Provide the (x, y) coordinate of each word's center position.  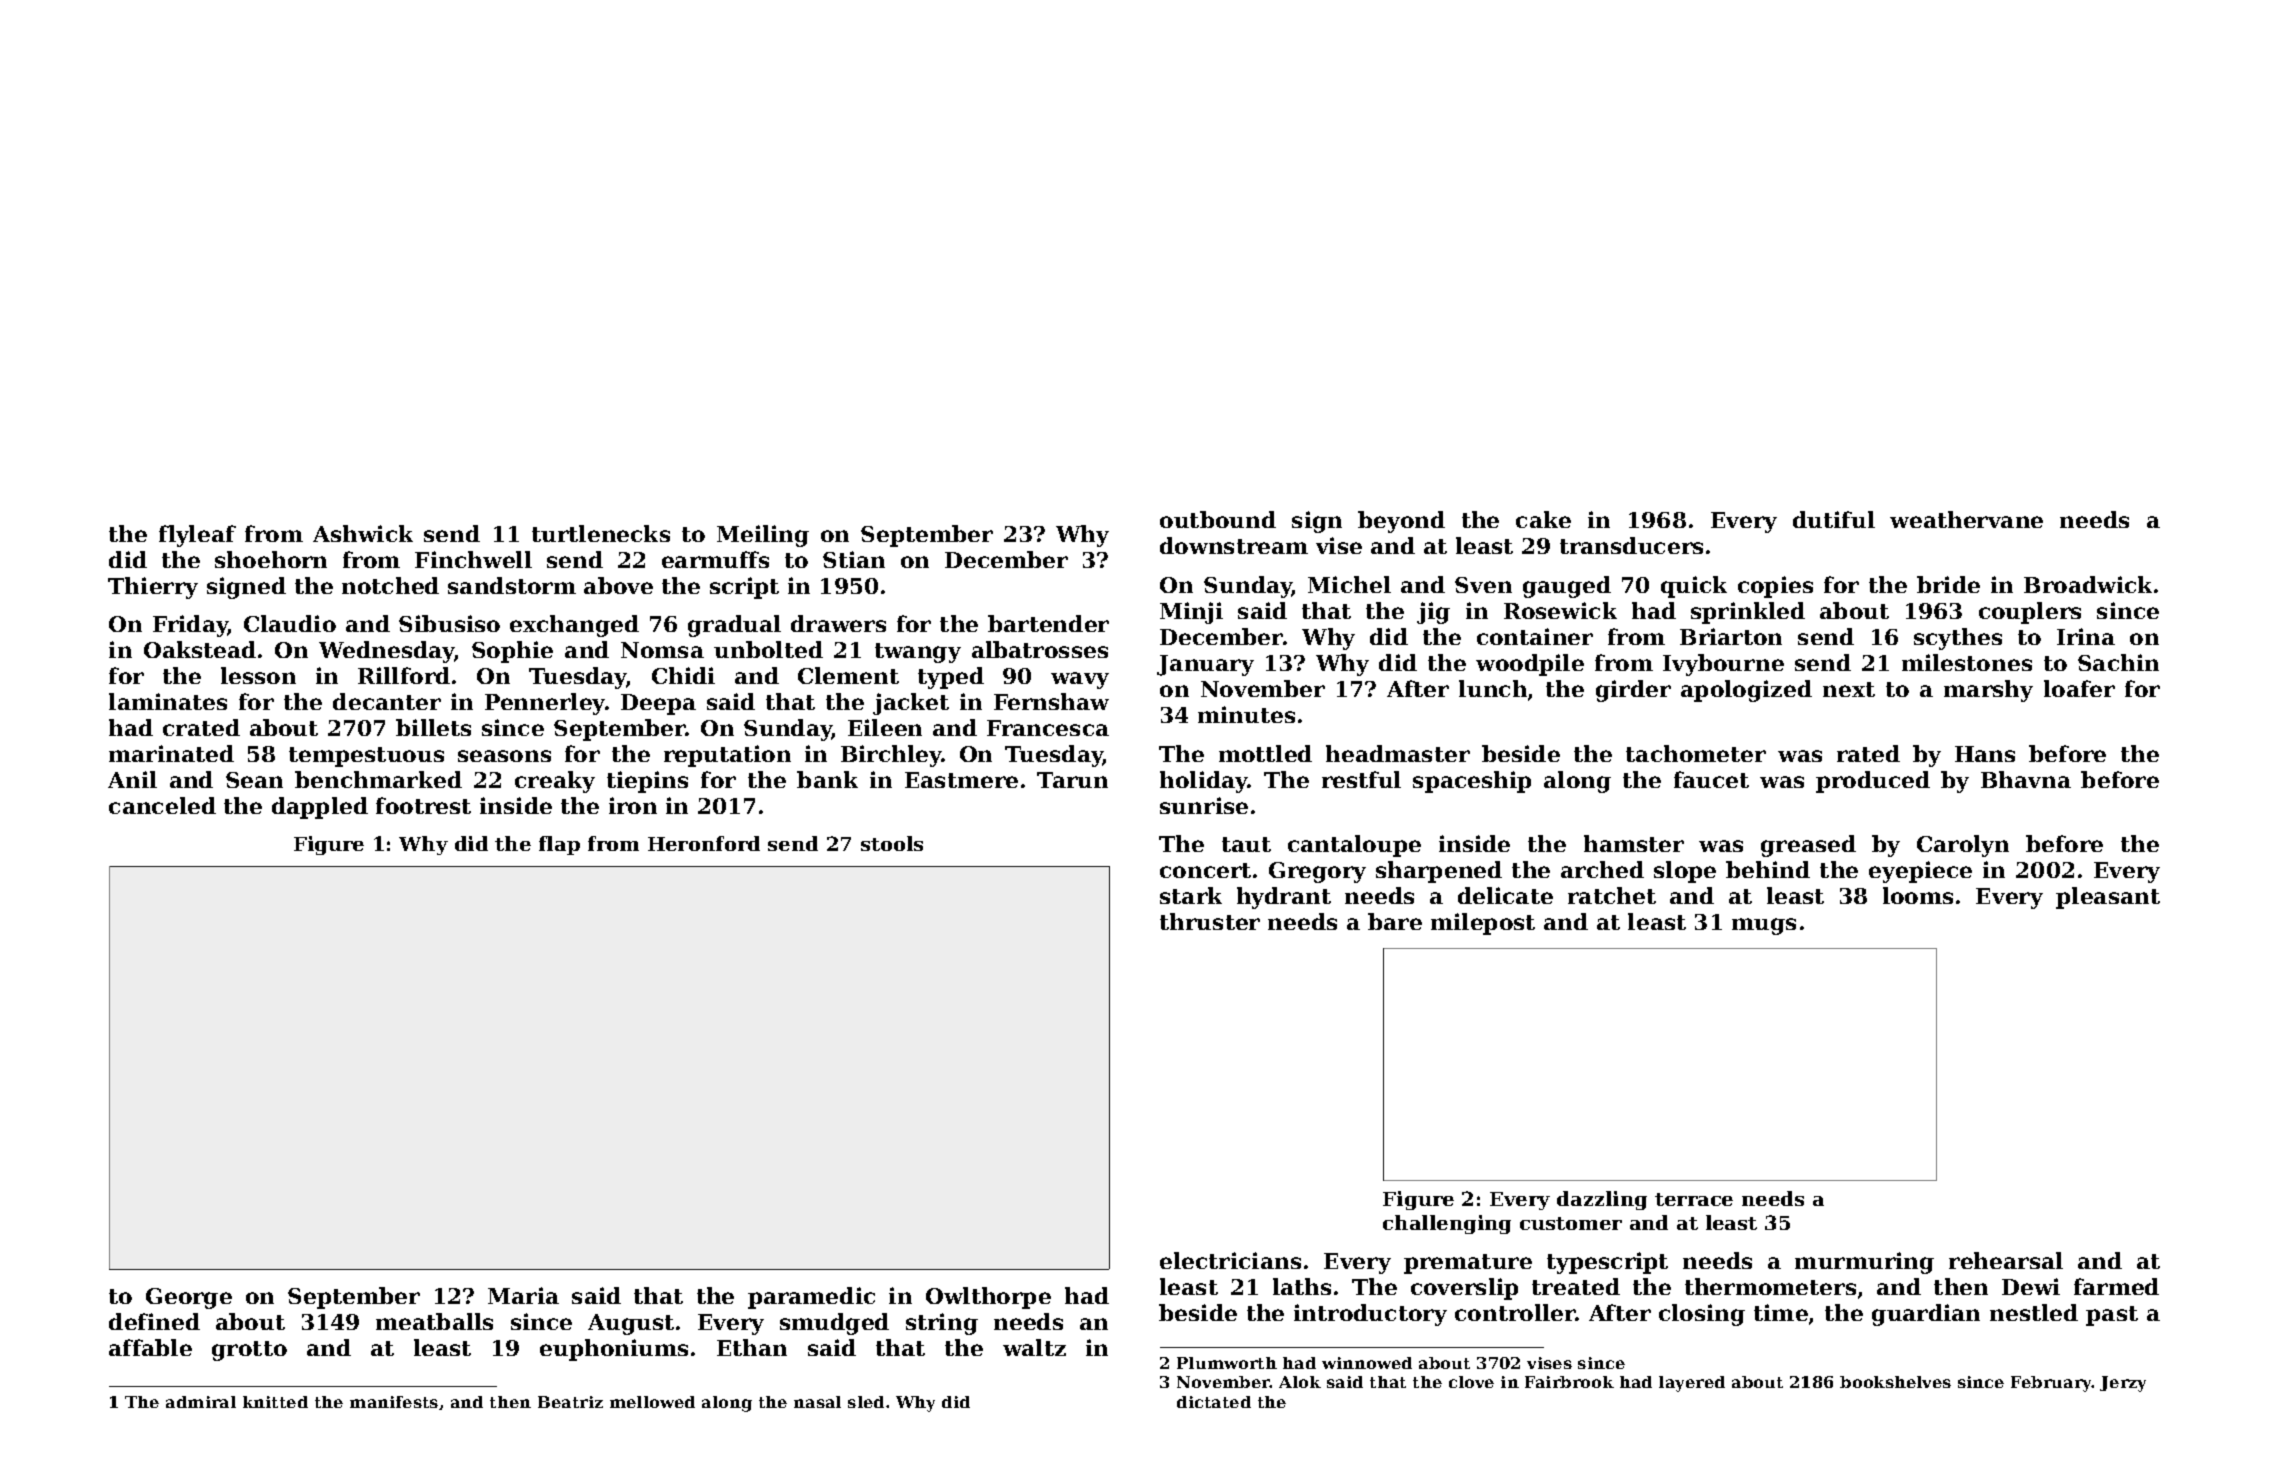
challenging (1447, 1224)
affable (150, 1347)
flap (559, 845)
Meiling (763, 536)
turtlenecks (601, 533)
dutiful (1834, 519)
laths (1302, 1286)
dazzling (1602, 1200)
